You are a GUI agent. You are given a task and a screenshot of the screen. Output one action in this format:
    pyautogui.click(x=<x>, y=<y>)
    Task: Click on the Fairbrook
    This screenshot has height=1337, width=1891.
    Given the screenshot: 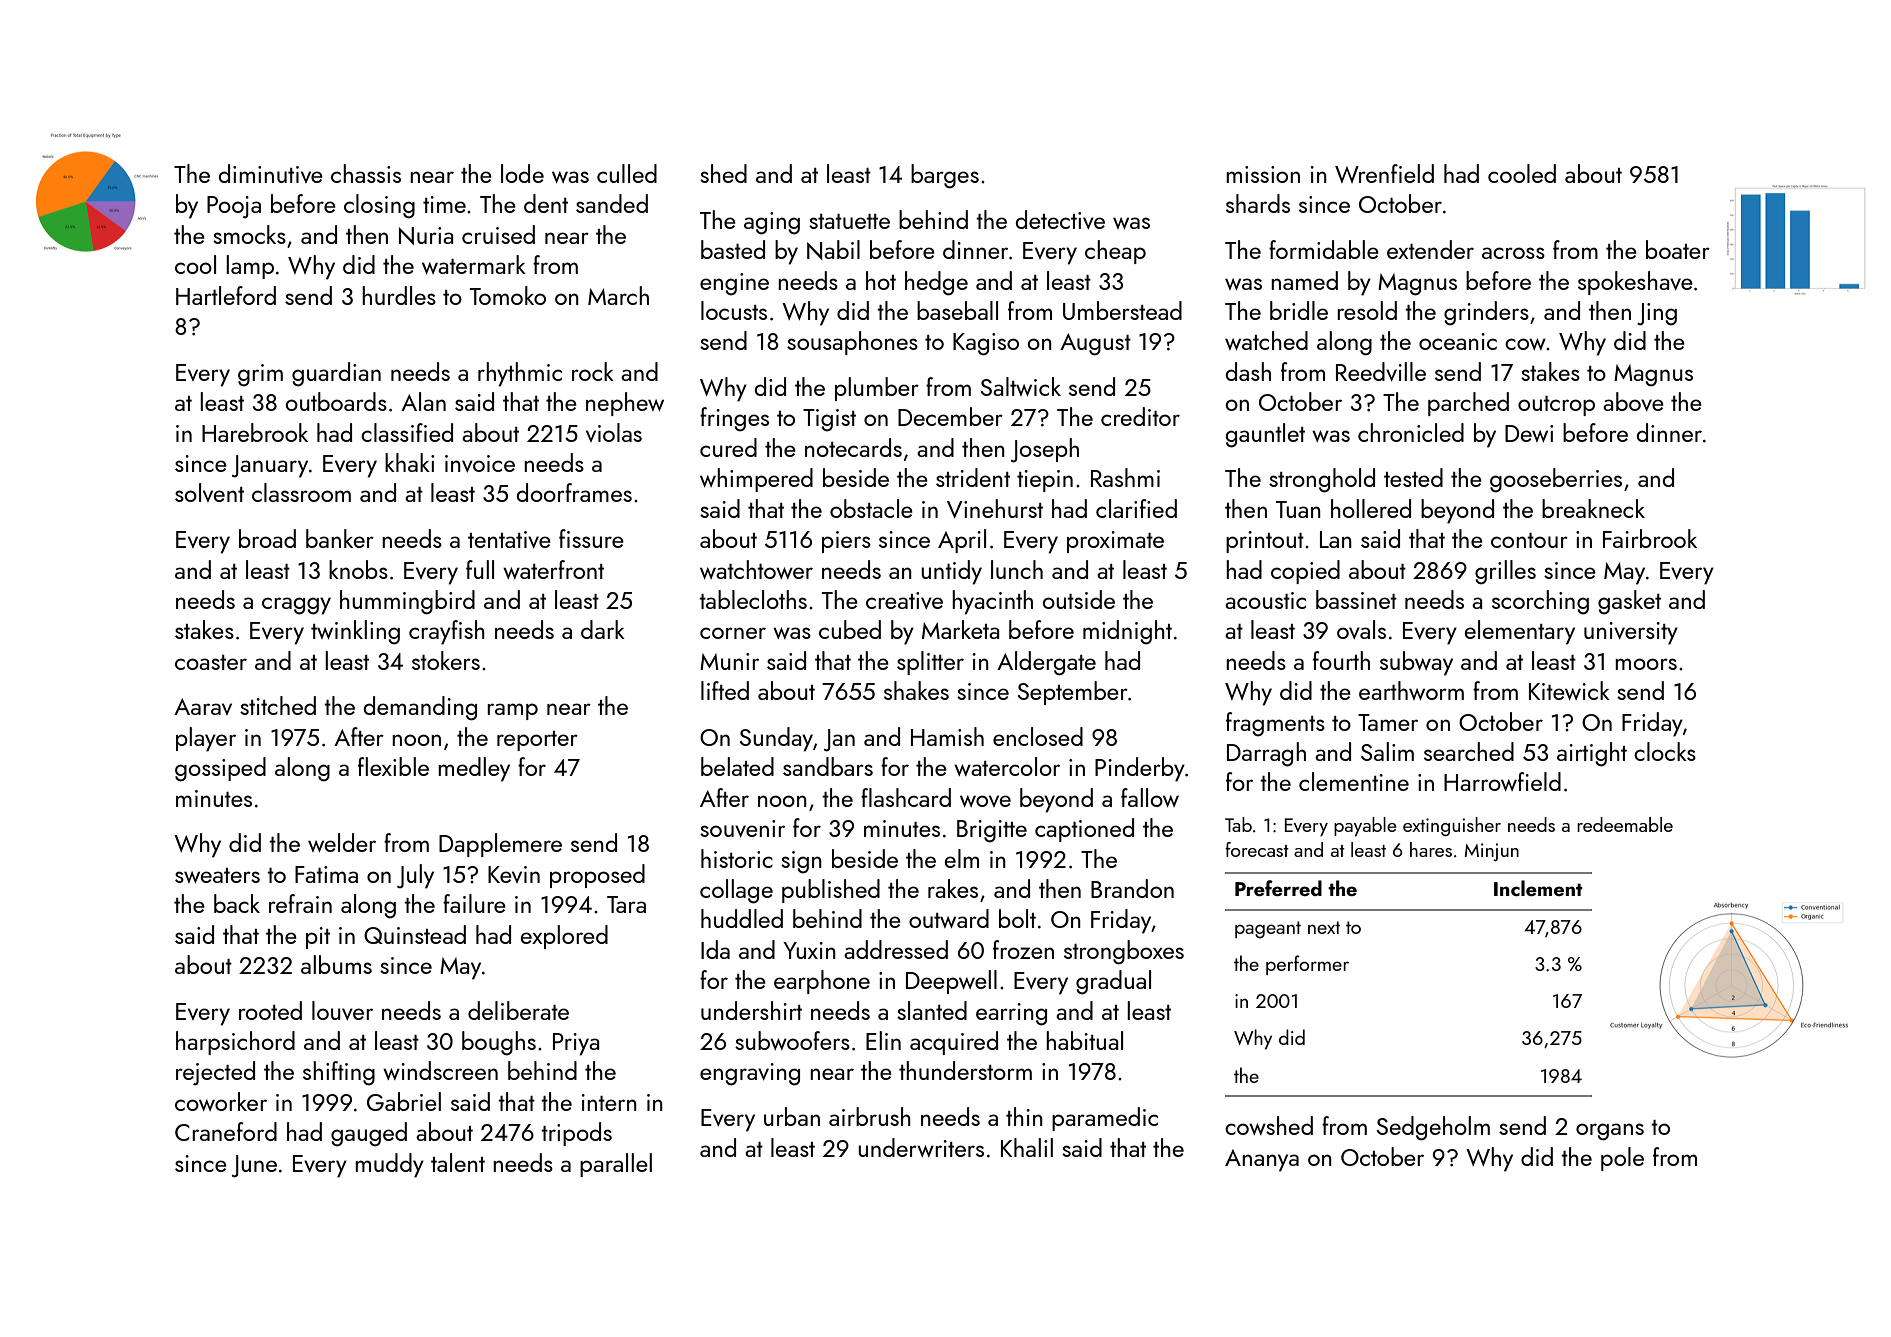 What is the action you would take?
    pyautogui.click(x=1650, y=538)
